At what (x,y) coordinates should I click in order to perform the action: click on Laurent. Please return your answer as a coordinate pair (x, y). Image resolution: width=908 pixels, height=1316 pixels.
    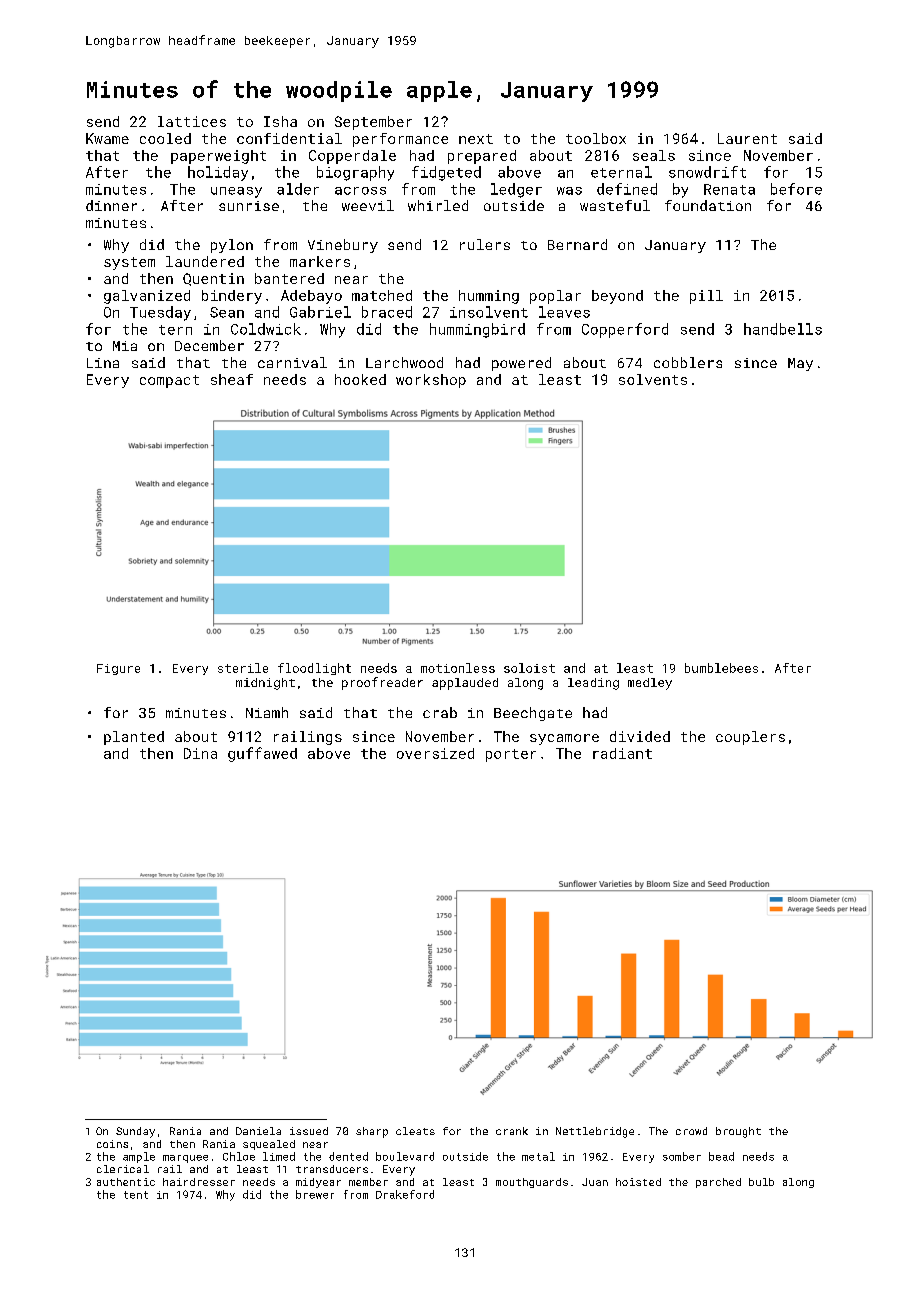
    Looking at the image, I should click on (747, 138).
